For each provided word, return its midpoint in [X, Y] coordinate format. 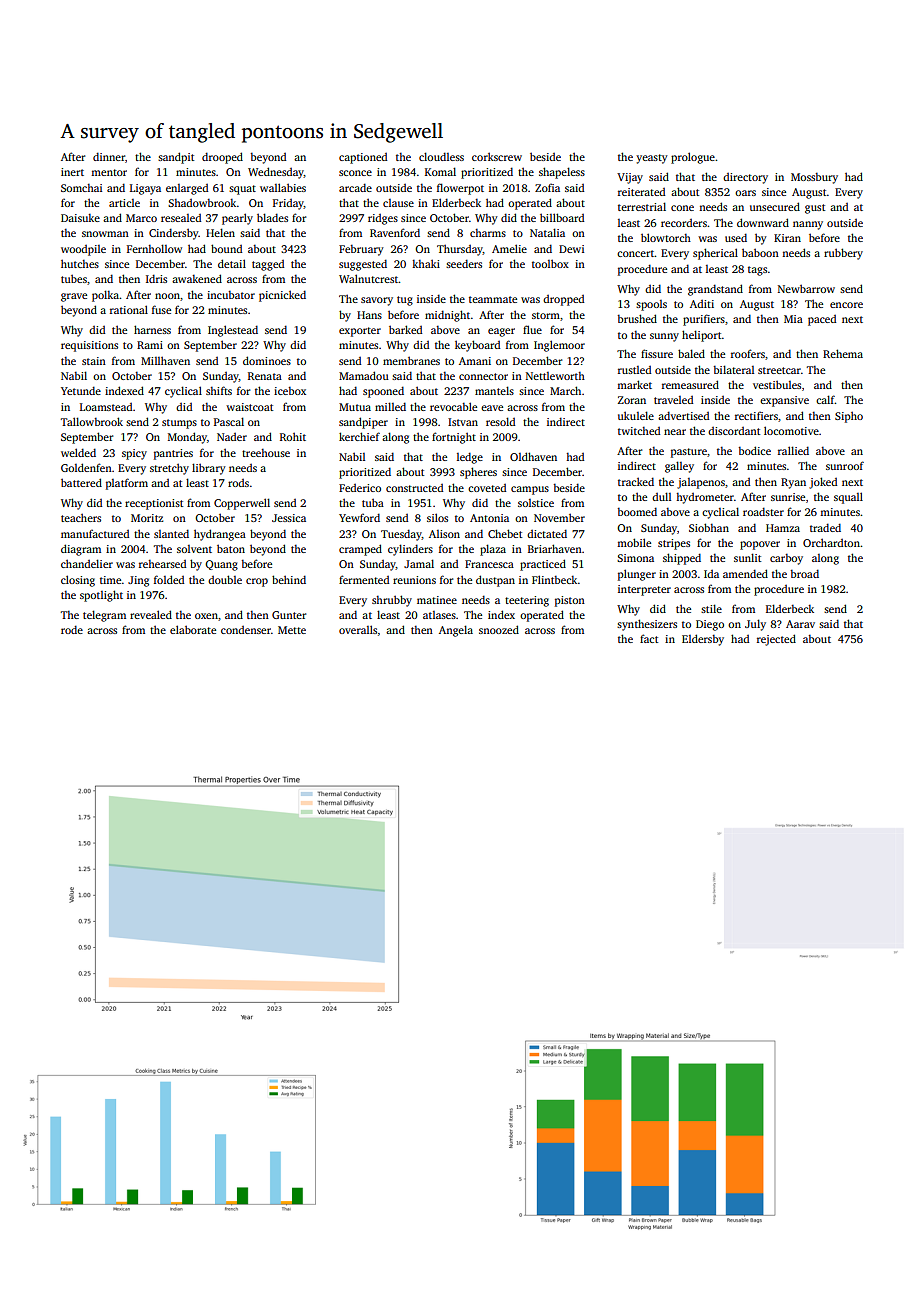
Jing [138, 581]
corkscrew [497, 156]
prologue [693, 158]
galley [679, 467]
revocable [453, 406]
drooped [222, 158]
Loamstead [106, 407]
